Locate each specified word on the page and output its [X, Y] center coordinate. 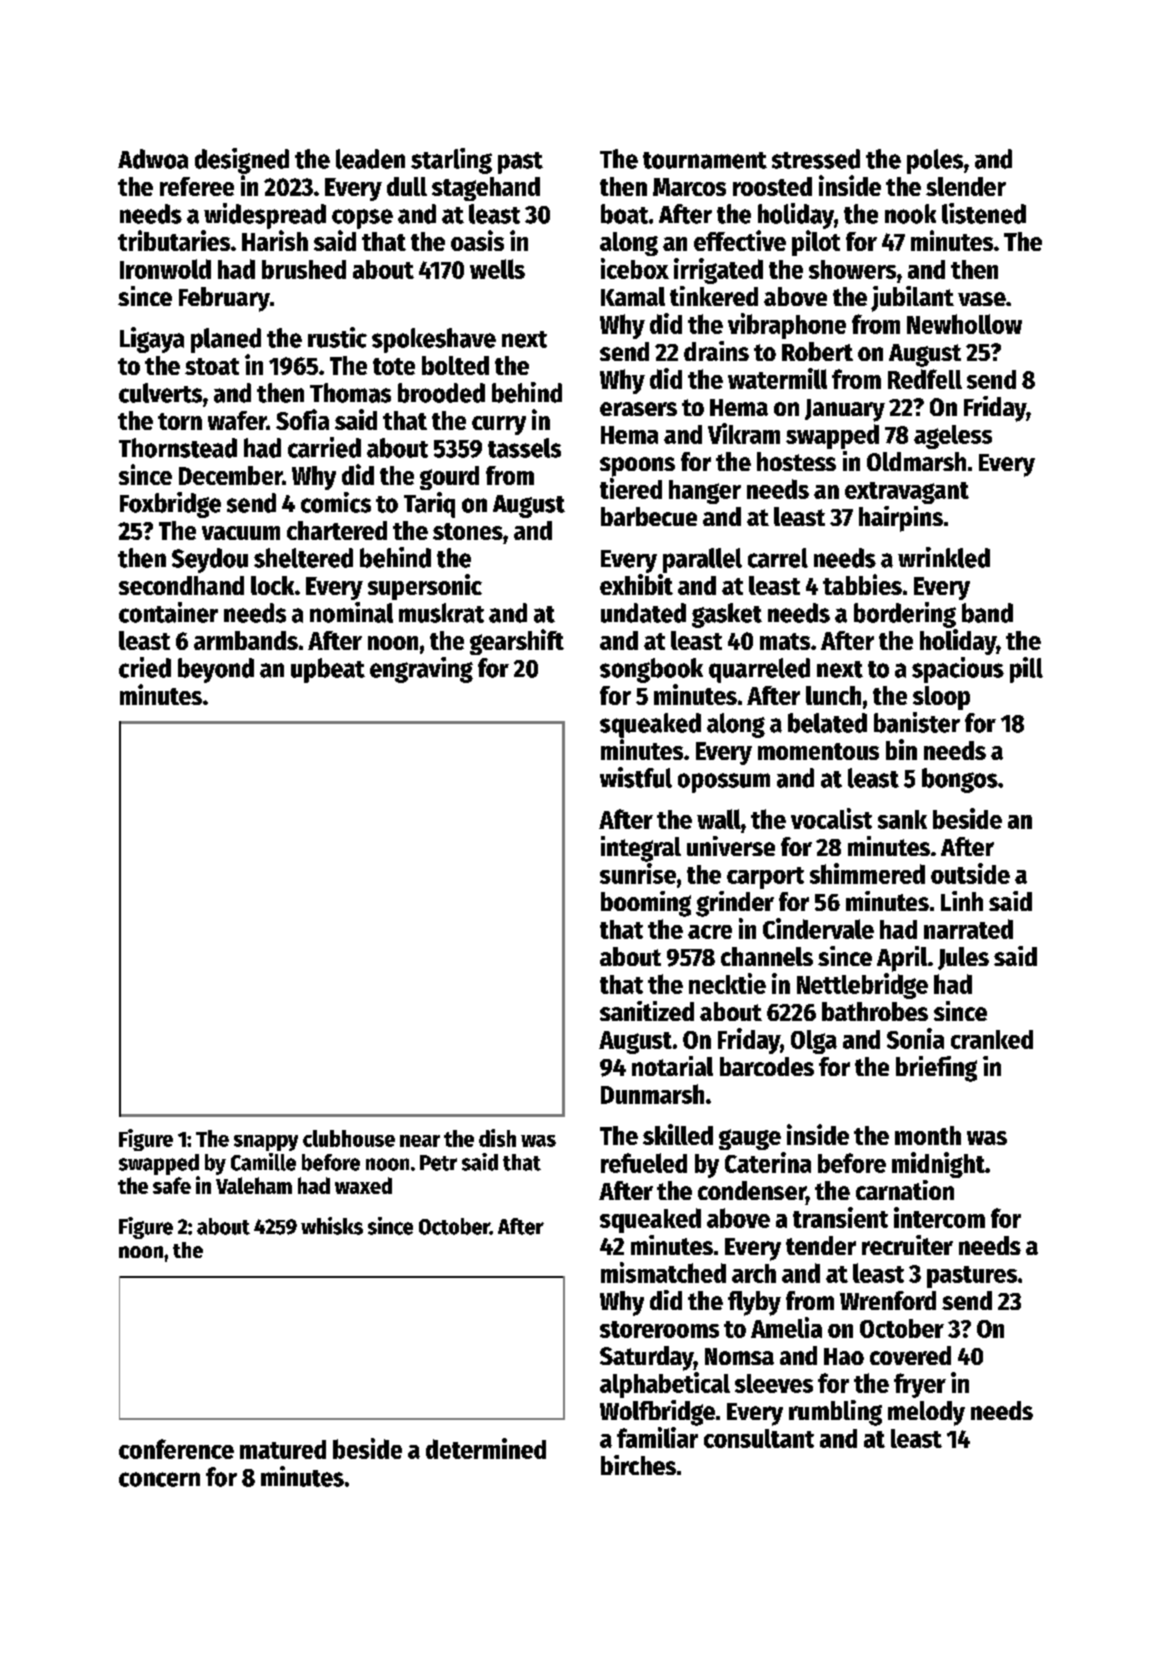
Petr [438, 1163]
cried [145, 667]
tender [821, 1245]
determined [486, 1448]
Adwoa [153, 159]
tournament [705, 160]
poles [935, 161]
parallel [702, 560]
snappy [266, 1143]
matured [283, 1449]
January [845, 410]
